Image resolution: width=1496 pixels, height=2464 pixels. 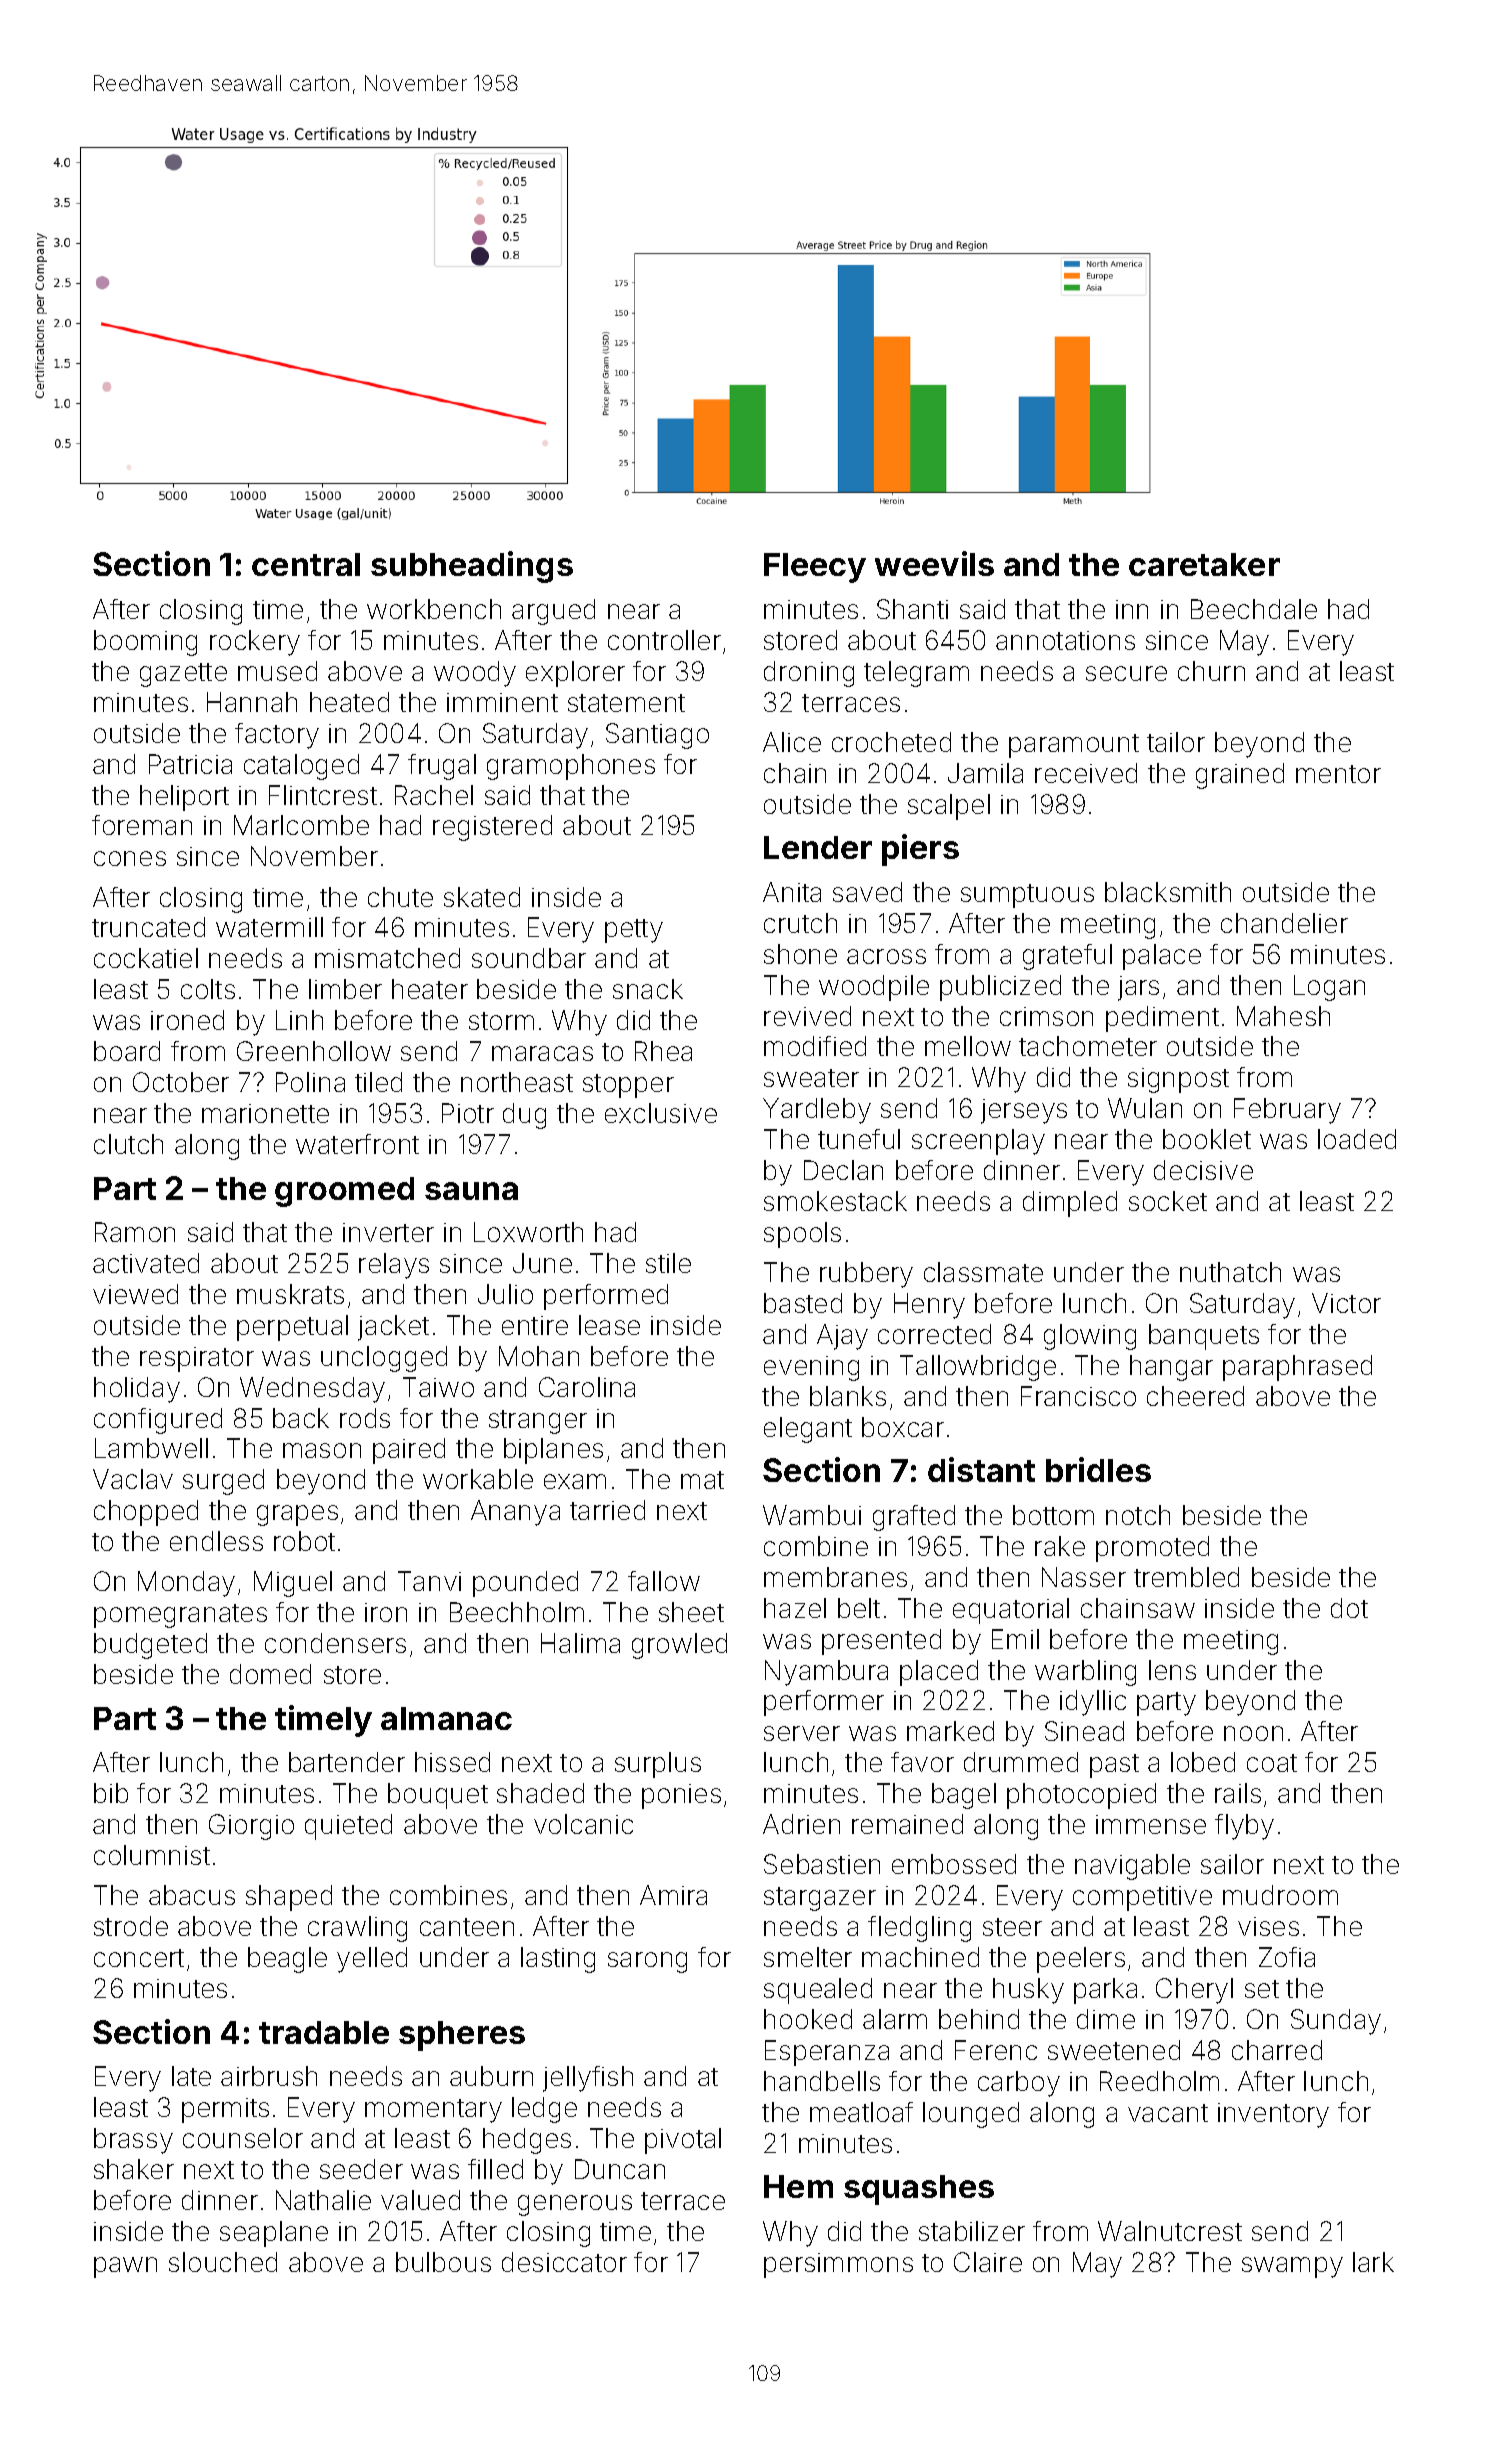 What do you see at coordinates (400, 897) in the screenshot?
I see `chute` at bounding box center [400, 897].
